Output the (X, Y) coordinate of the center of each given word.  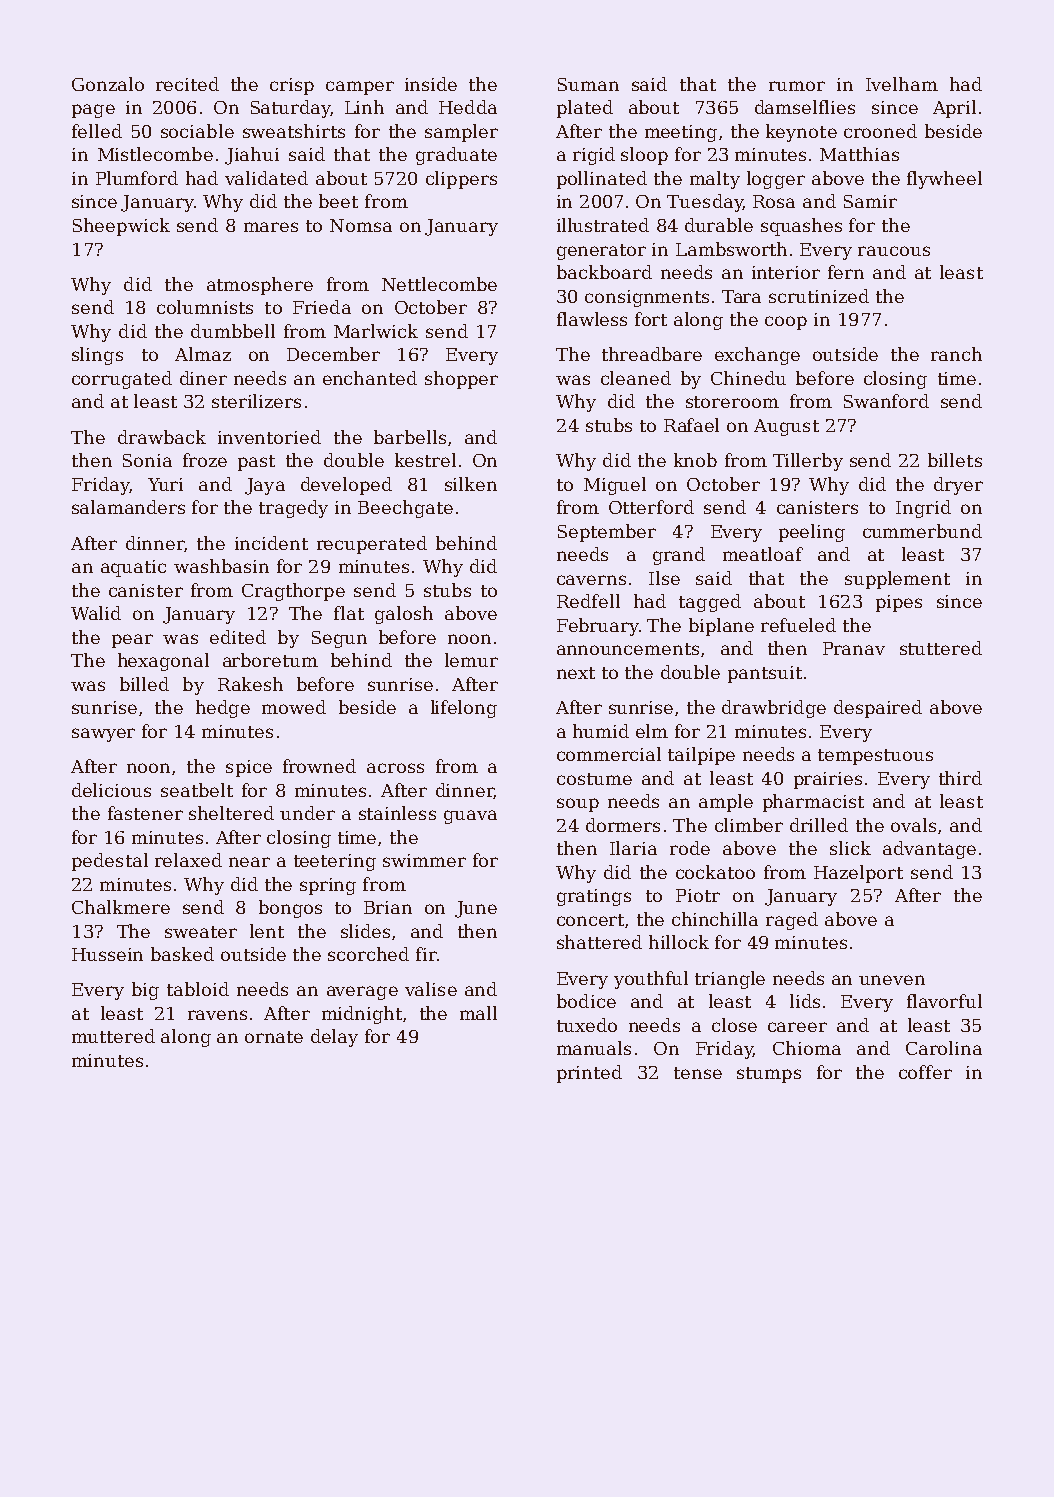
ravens (217, 1015)
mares (271, 227)
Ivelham (902, 84)
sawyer (103, 735)
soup (578, 805)
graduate (456, 156)
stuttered (941, 648)
